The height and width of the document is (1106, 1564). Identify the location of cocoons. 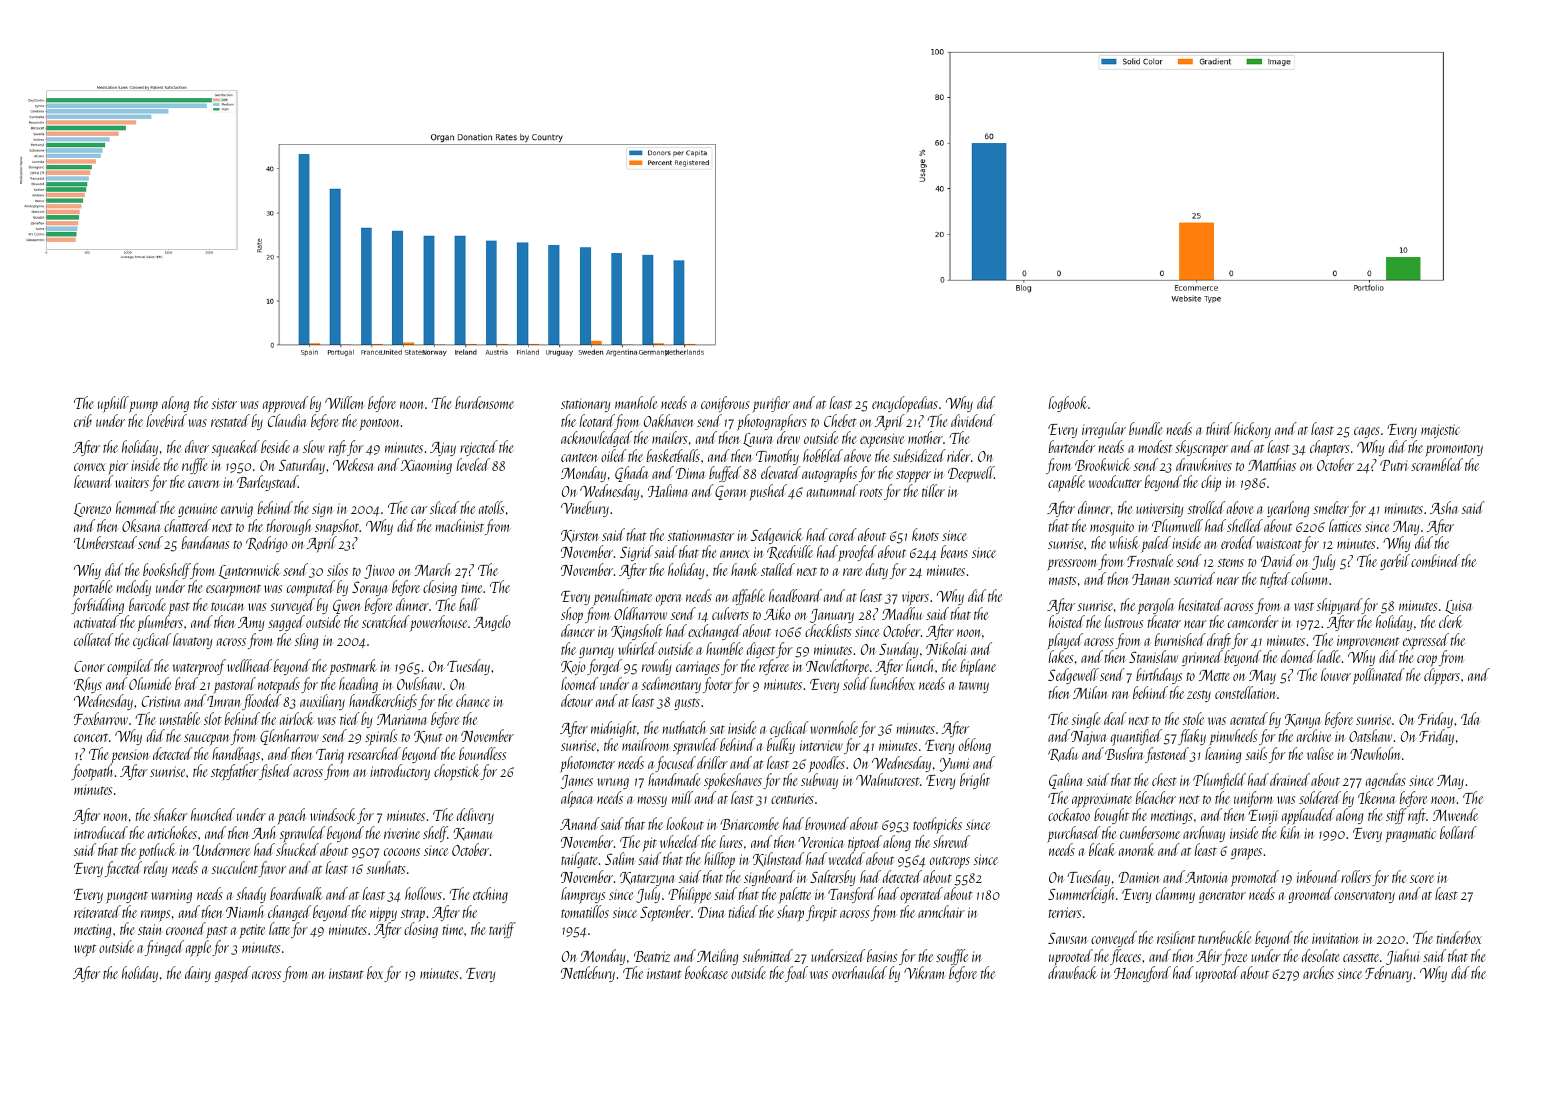
(402, 852).
